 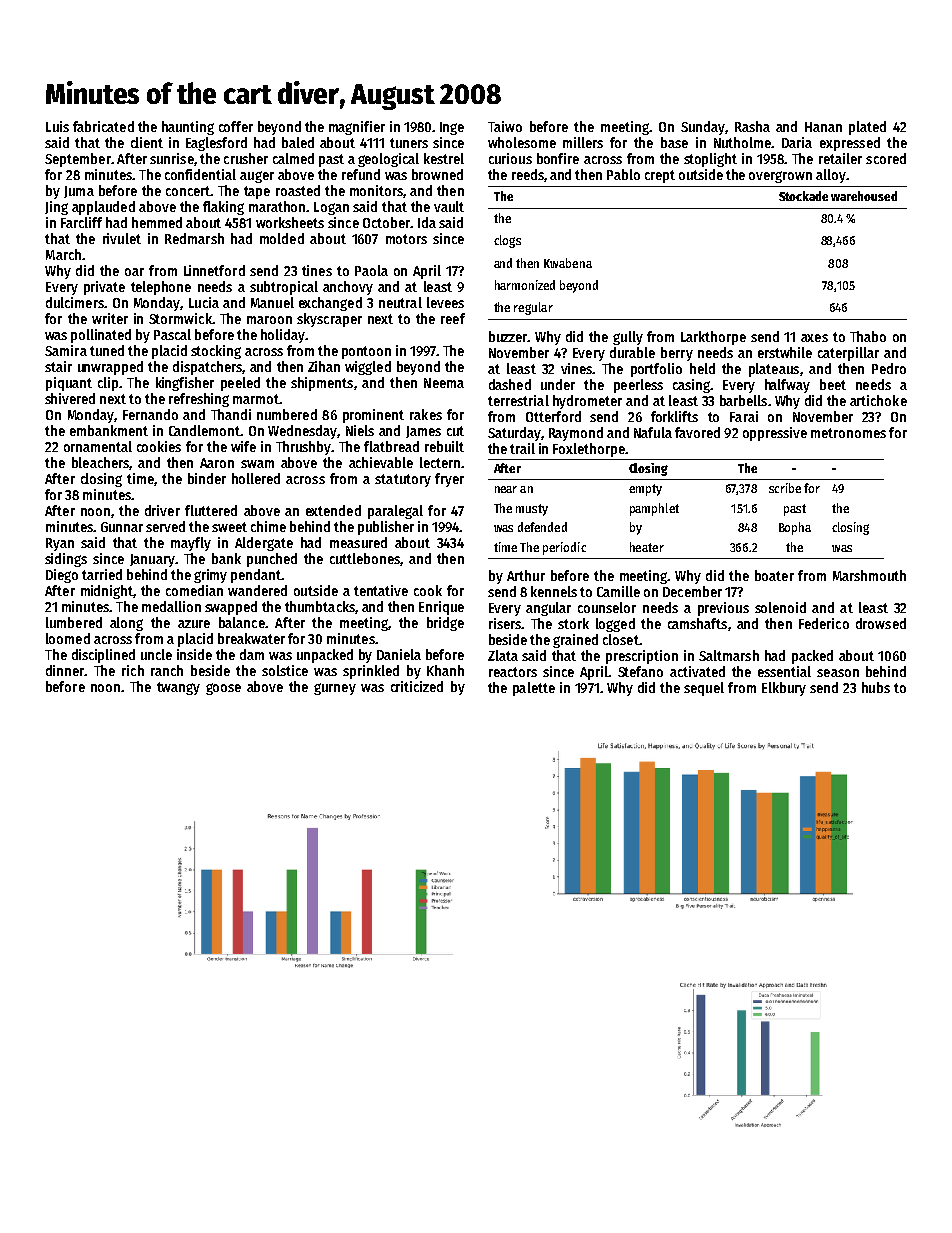 I want to click on levees, so click(x=445, y=302).
